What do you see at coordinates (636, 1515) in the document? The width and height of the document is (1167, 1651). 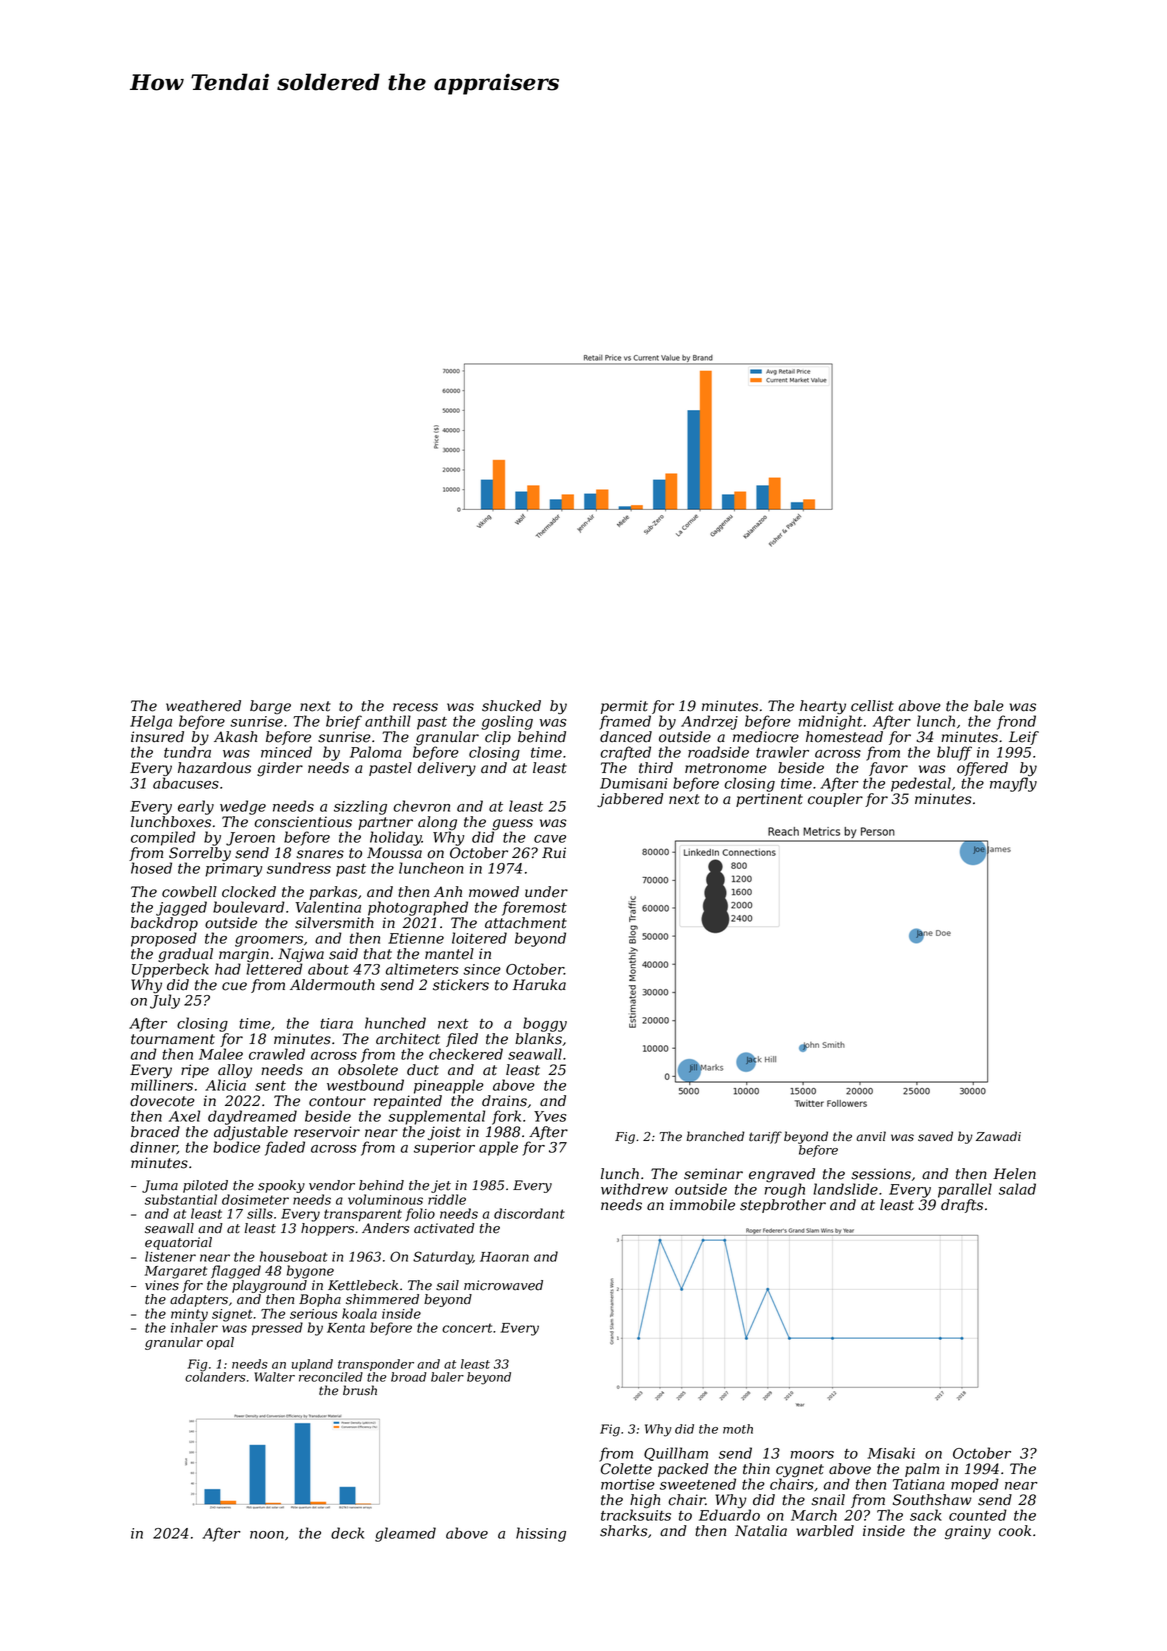 I see `tracksuits` at bounding box center [636, 1515].
